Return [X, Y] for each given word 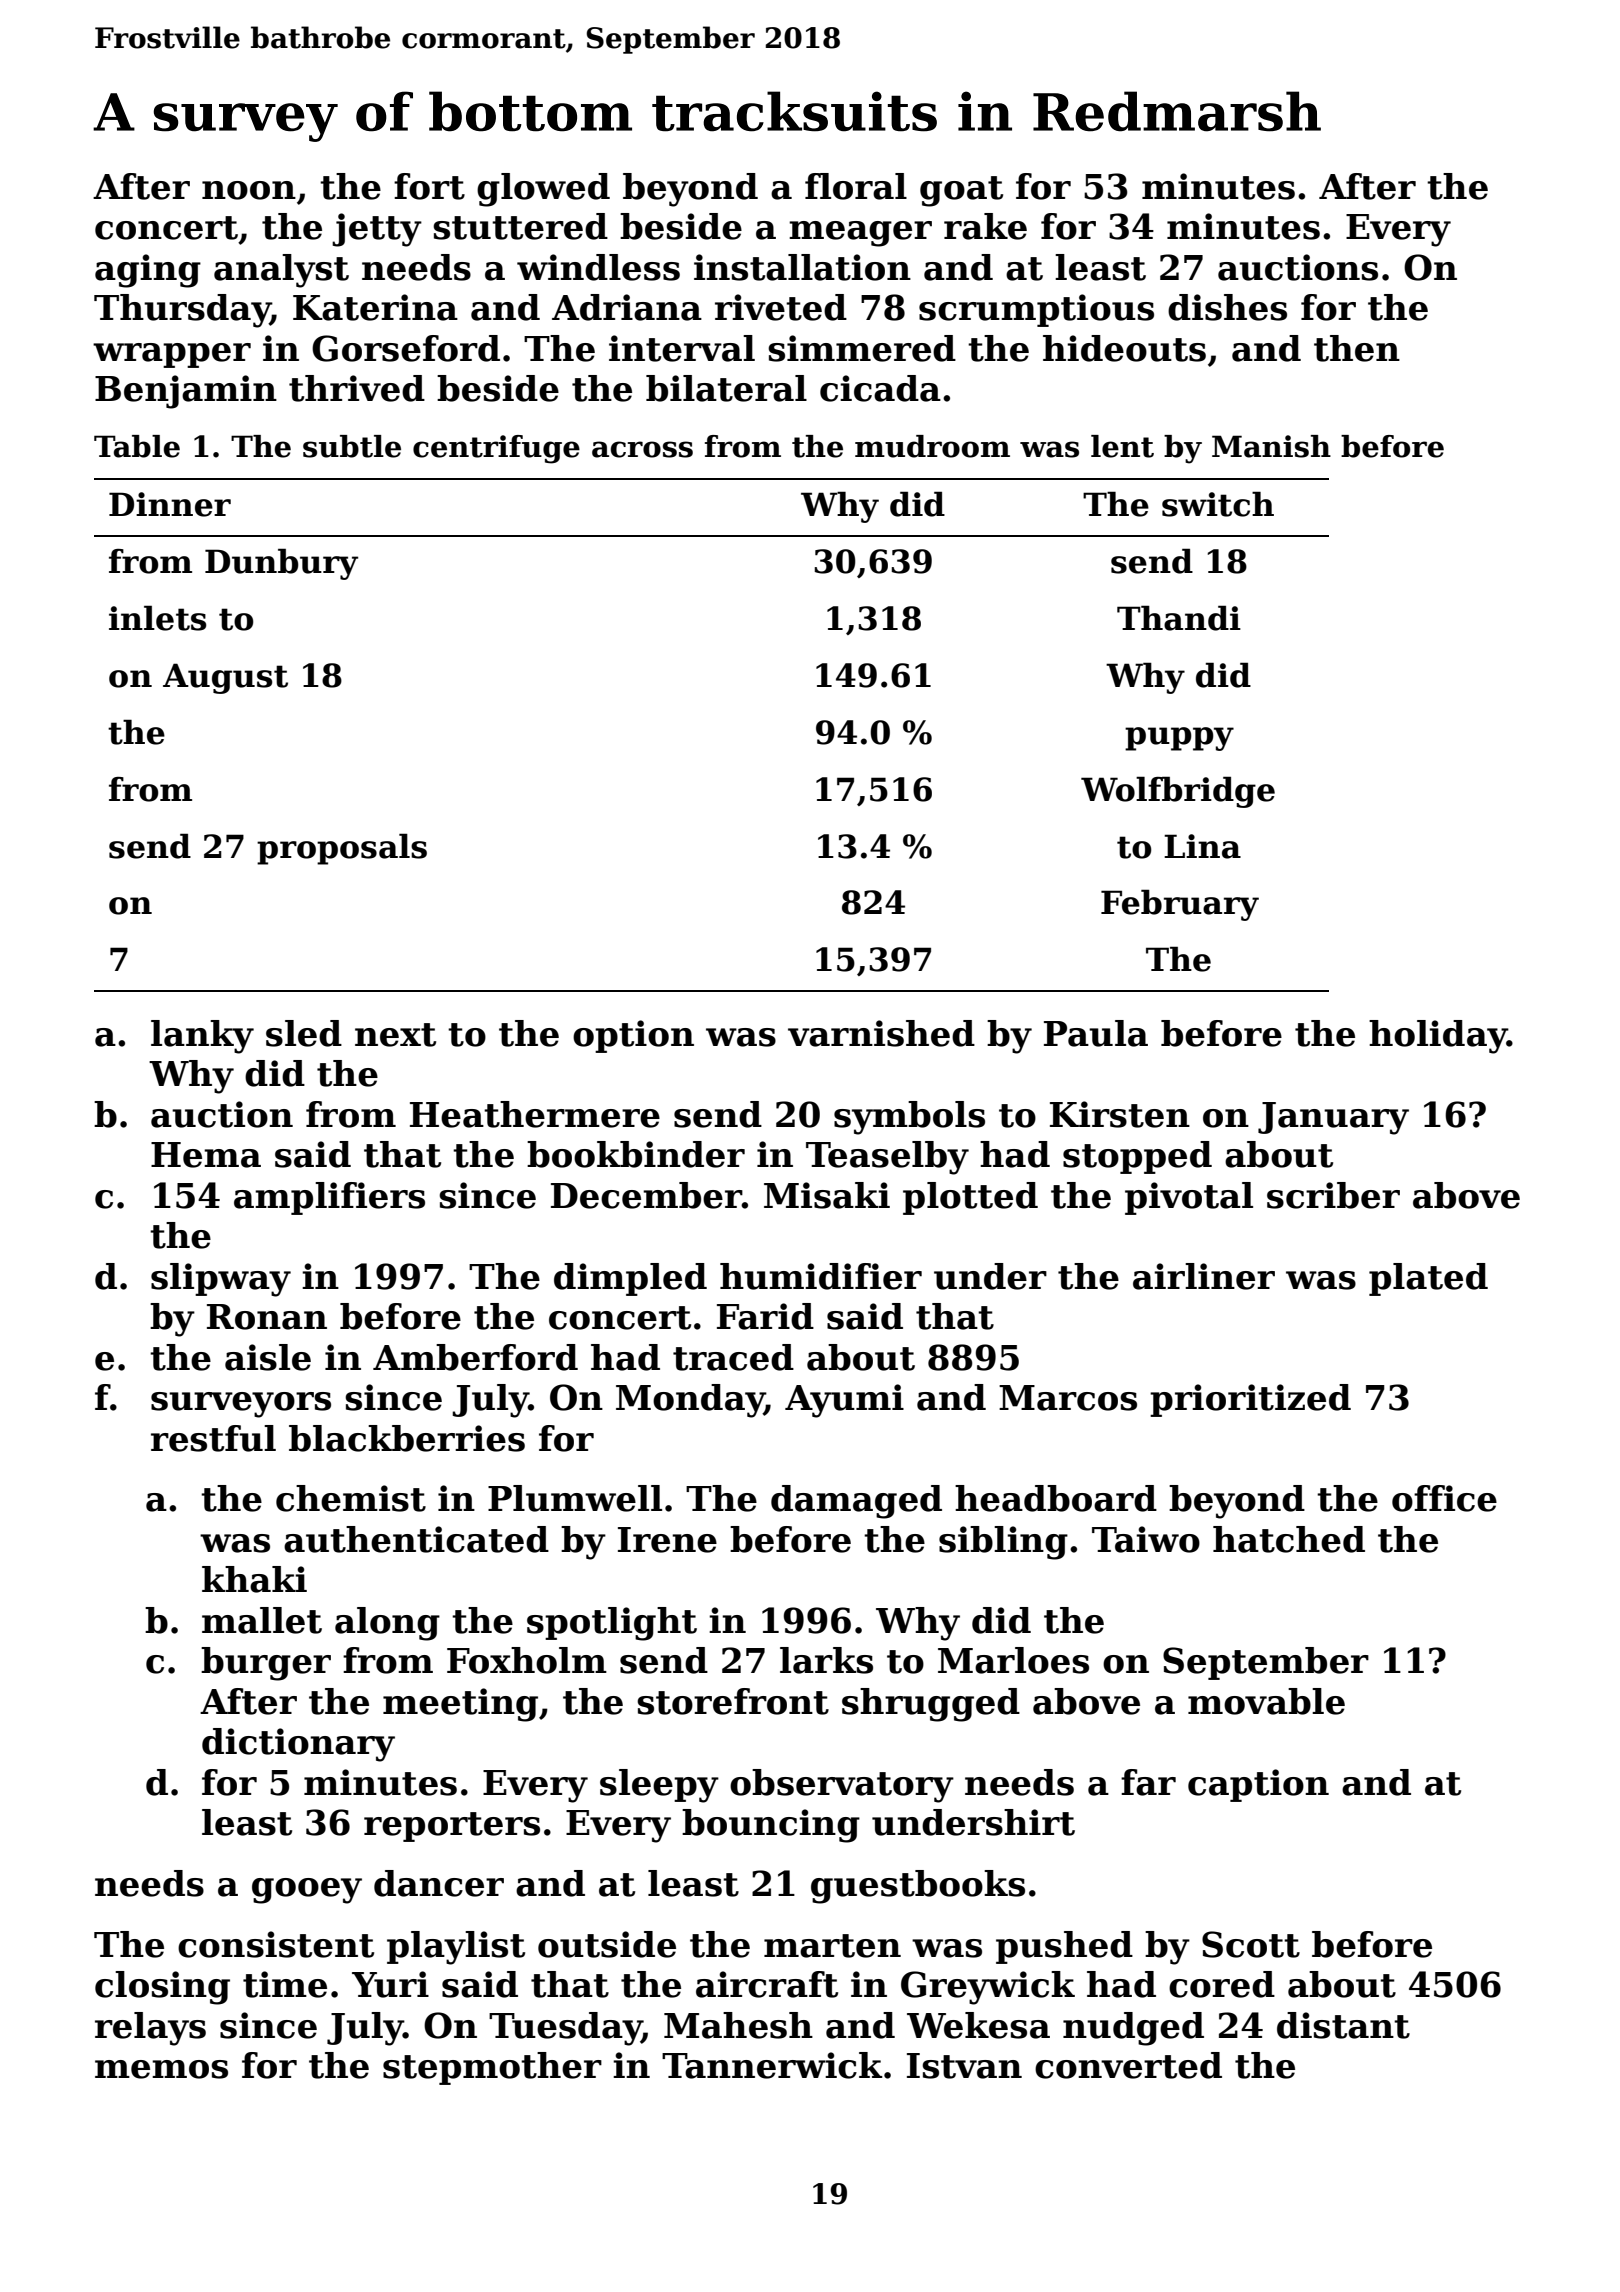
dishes [1227, 307]
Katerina [375, 307]
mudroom [932, 446]
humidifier [821, 1276]
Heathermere [535, 1114]
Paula [1096, 1033]
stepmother [492, 2068]
